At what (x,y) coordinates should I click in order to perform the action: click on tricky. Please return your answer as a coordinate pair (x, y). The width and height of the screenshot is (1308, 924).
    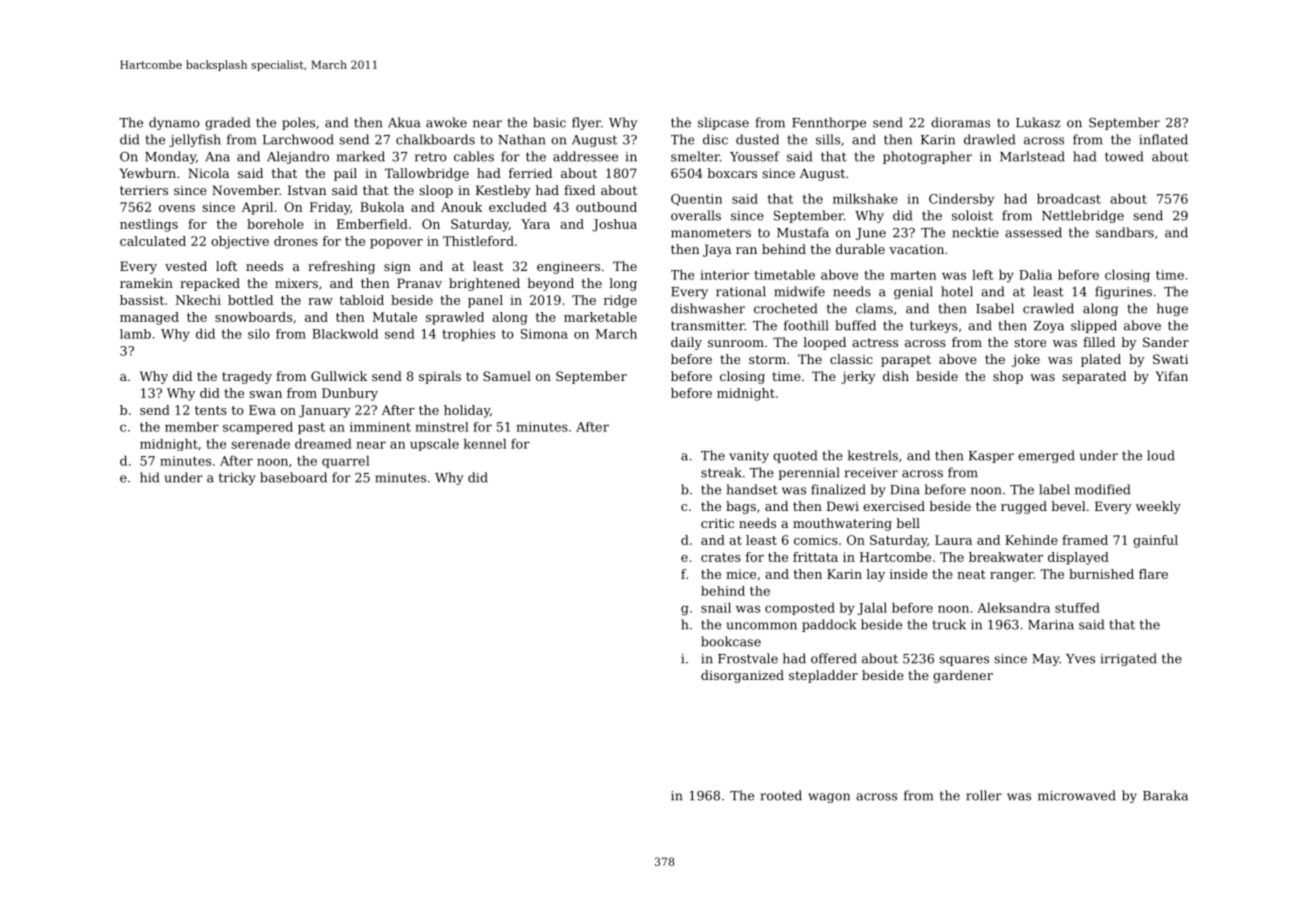
    Looking at the image, I should click on (237, 478).
